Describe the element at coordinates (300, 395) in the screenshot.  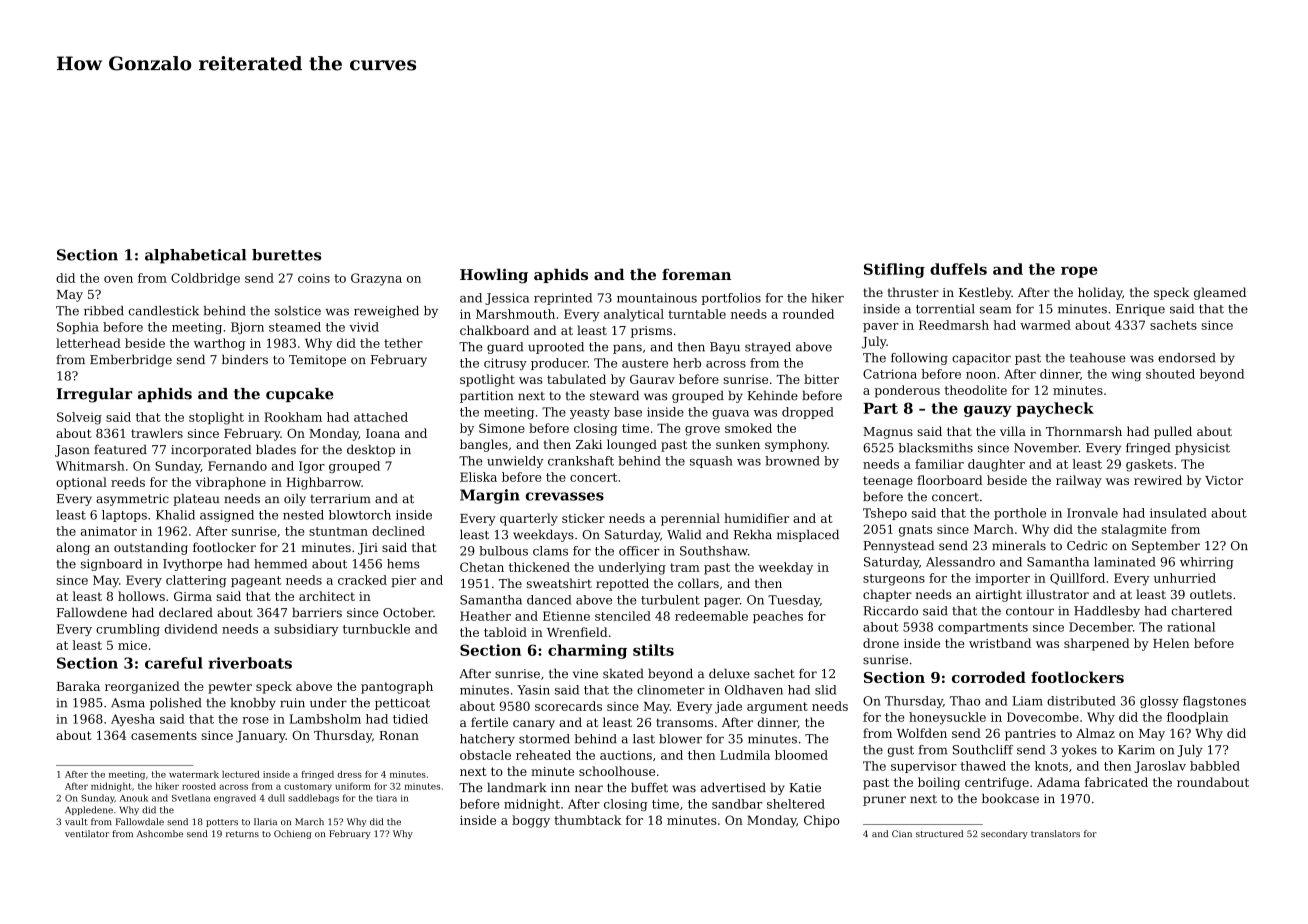
I see `cupcake` at that location.
